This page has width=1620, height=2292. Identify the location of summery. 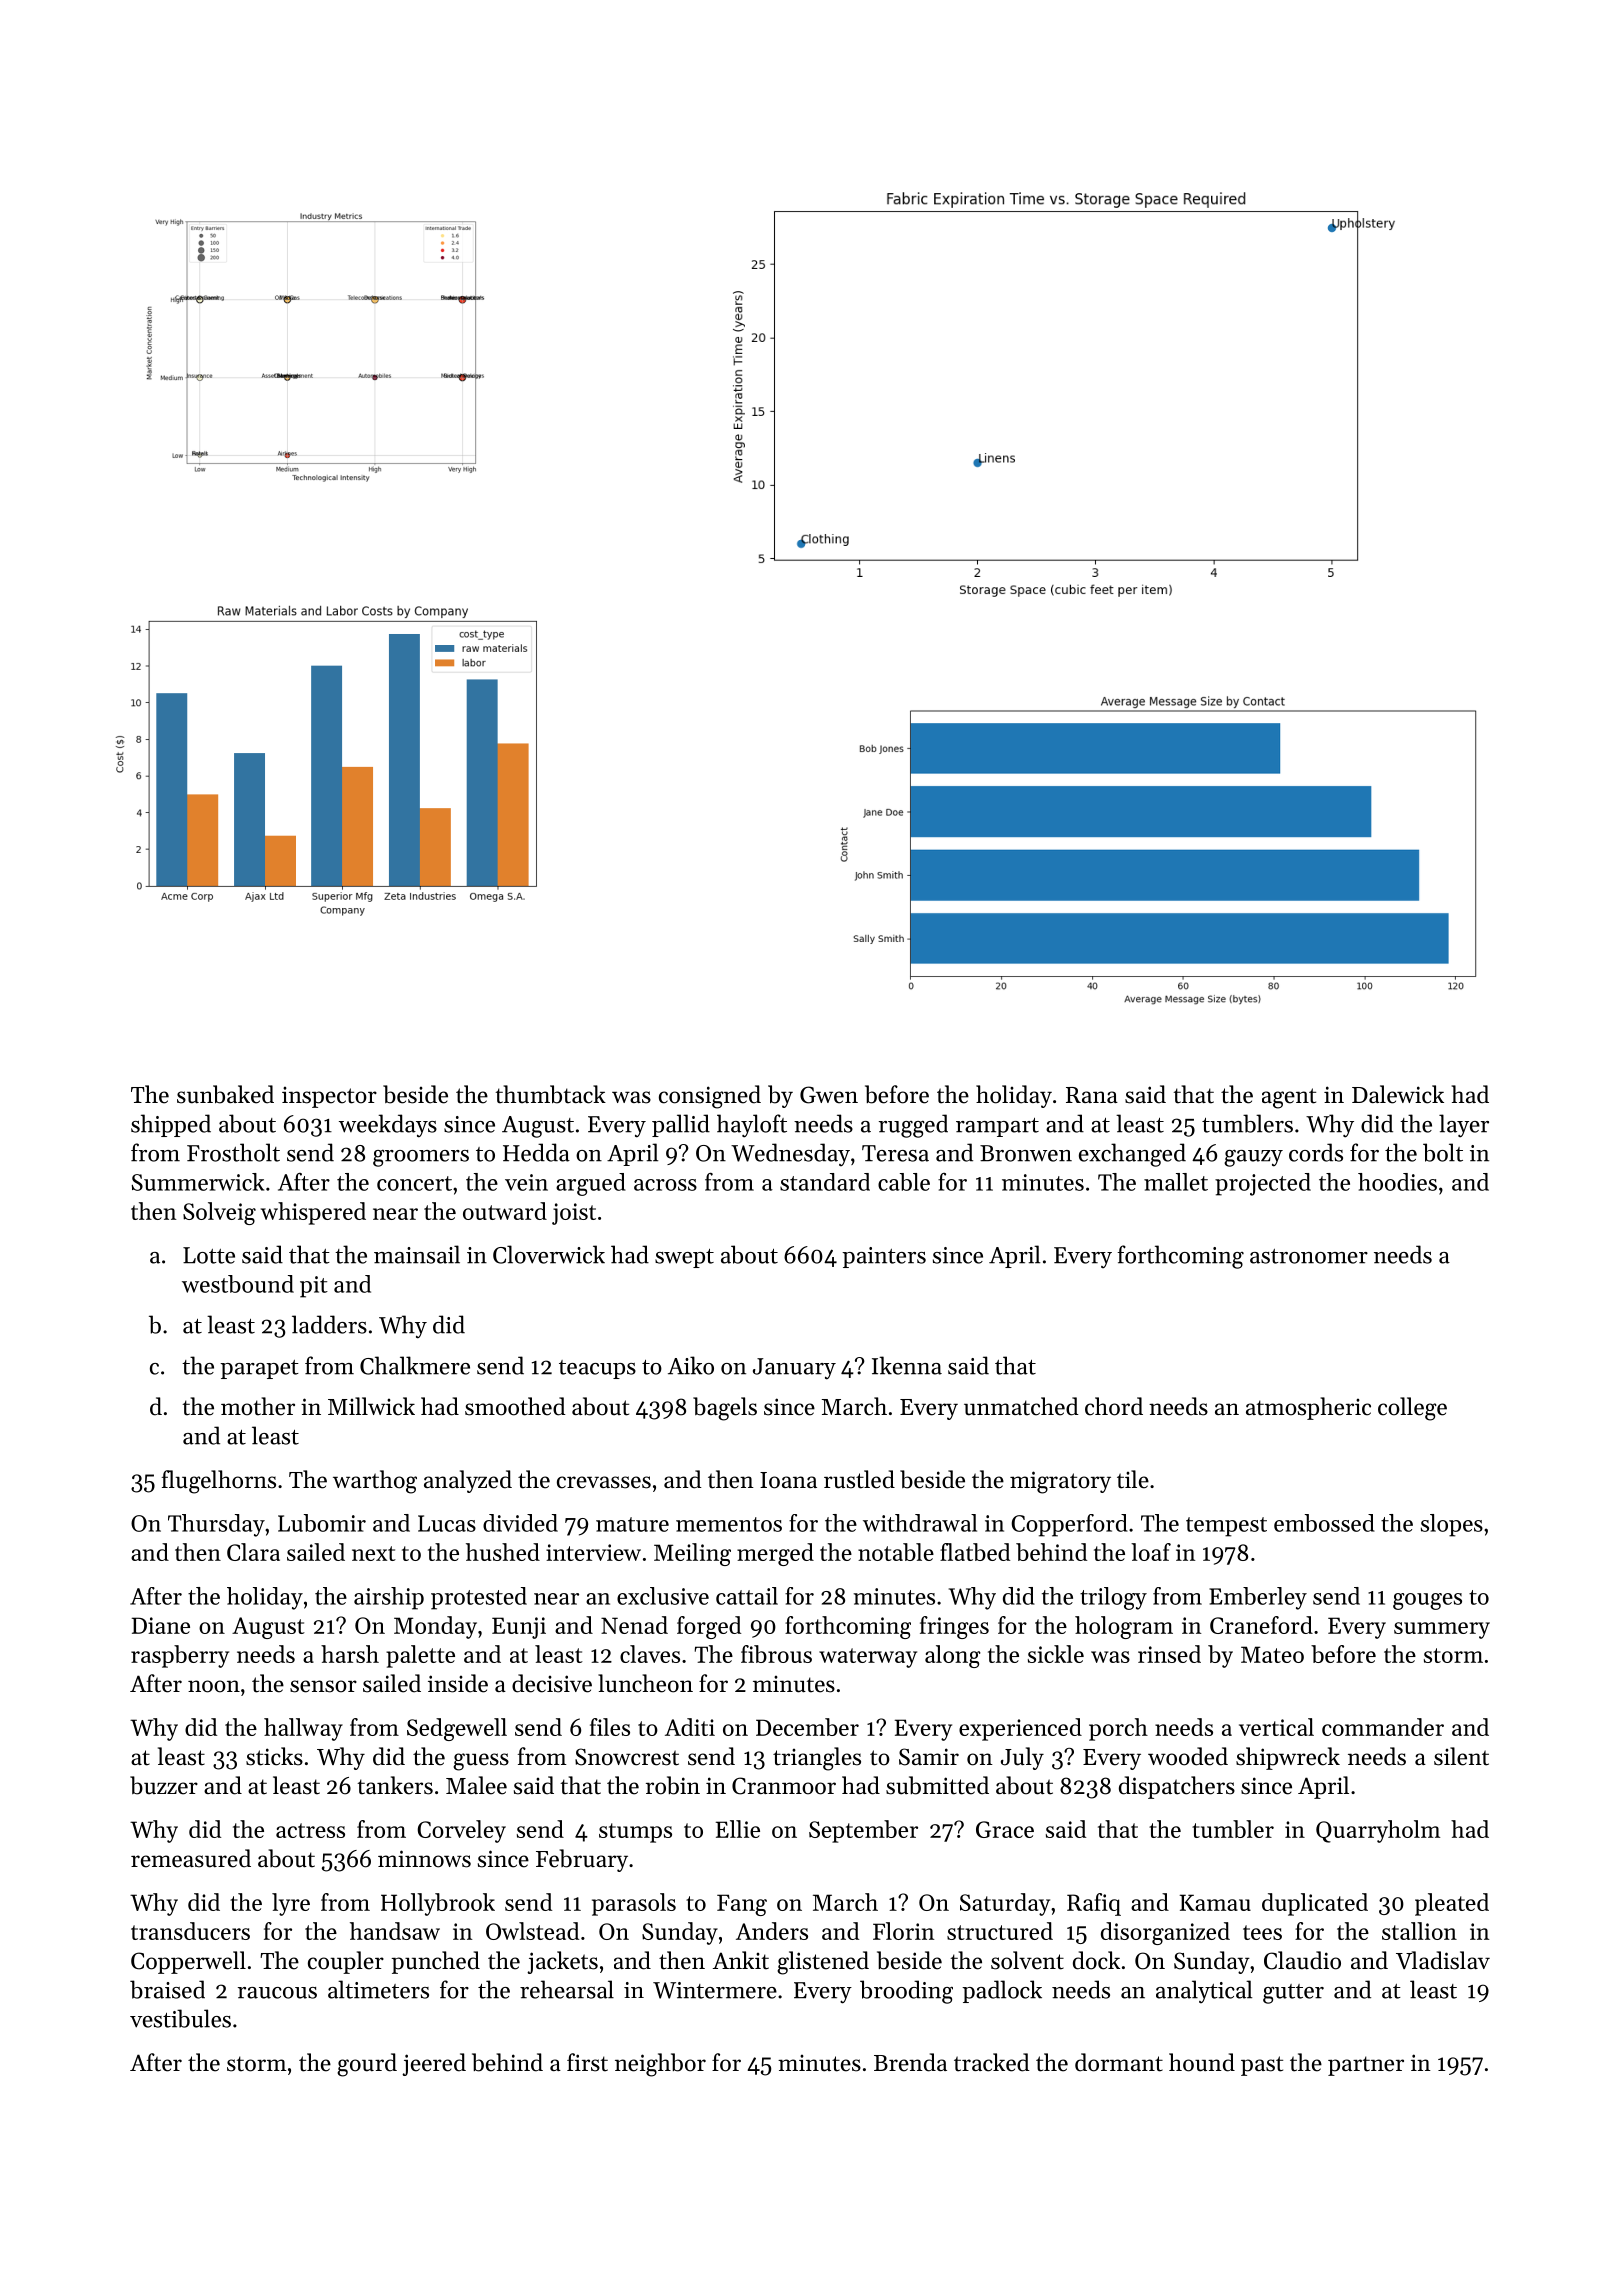
(1442, 1630).
